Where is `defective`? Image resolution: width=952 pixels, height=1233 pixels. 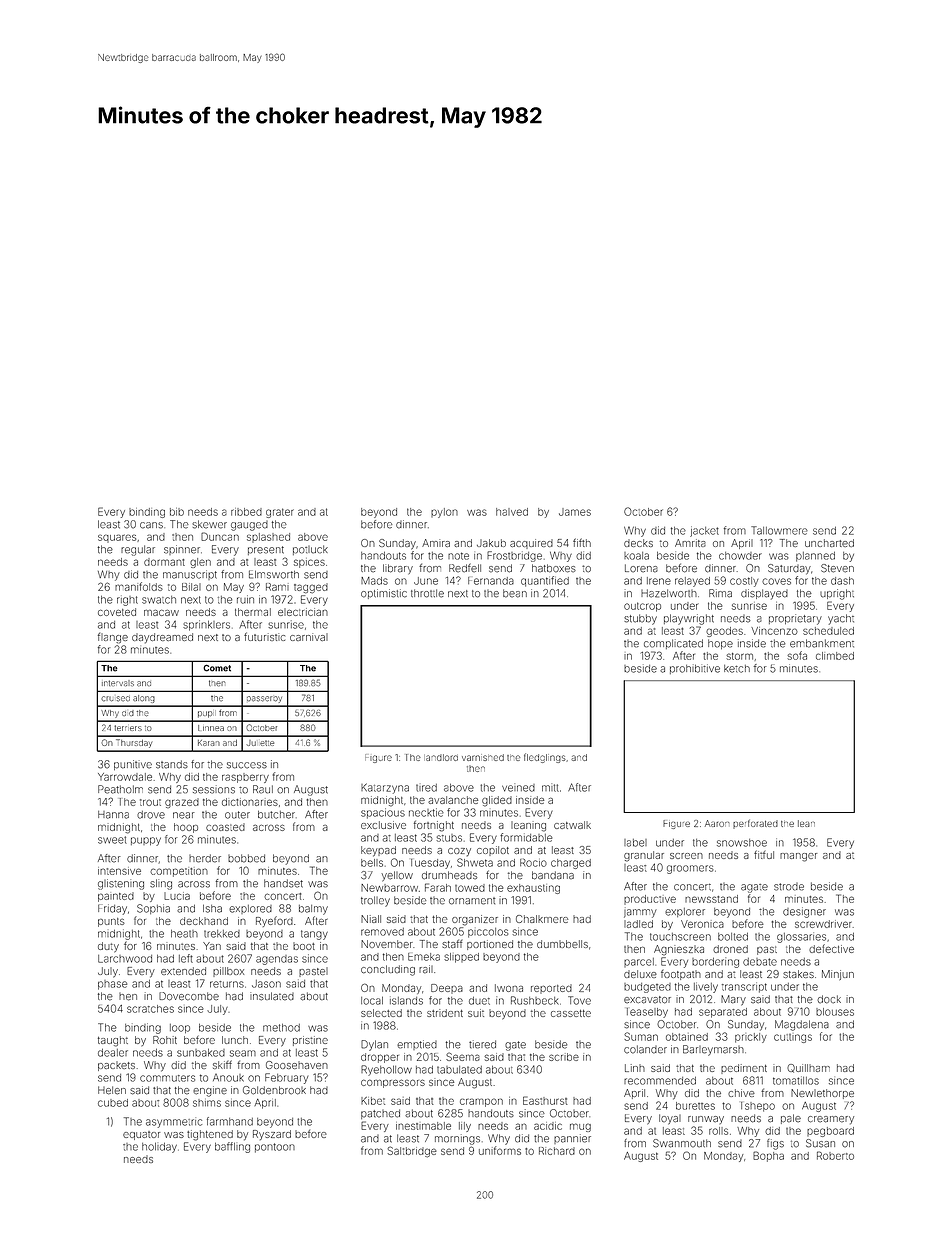 defective is located at coordinates (831, 948).
